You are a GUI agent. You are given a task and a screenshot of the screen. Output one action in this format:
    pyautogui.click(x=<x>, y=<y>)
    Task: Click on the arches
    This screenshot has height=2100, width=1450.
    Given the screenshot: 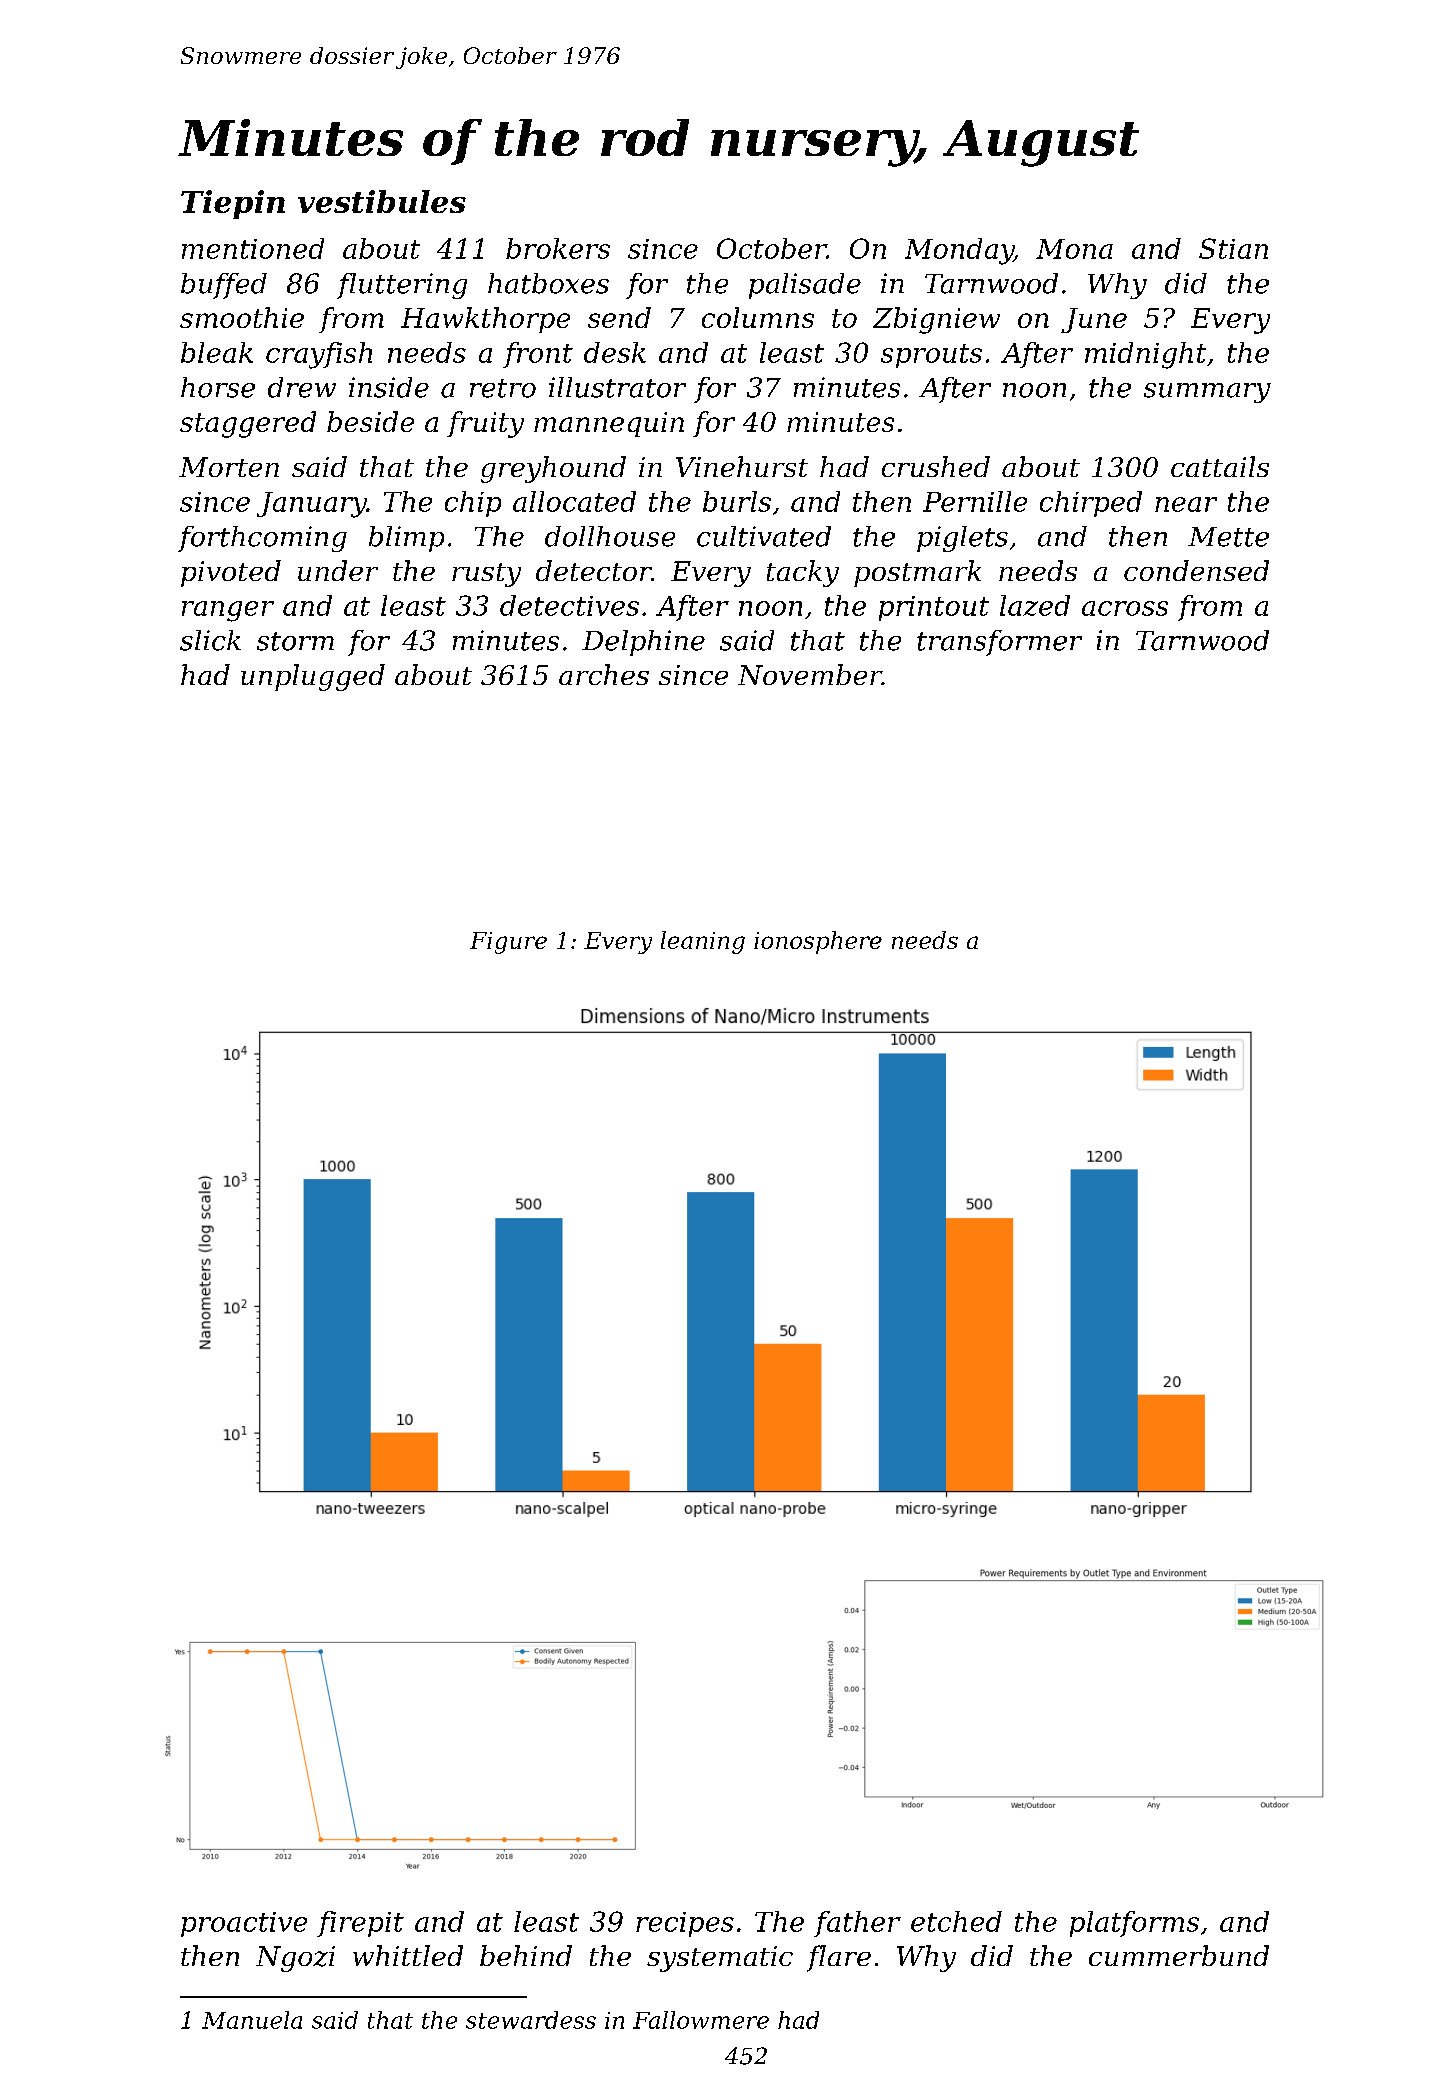 What is the action you would take?
    pyautogui.click(x=604, y=674)
